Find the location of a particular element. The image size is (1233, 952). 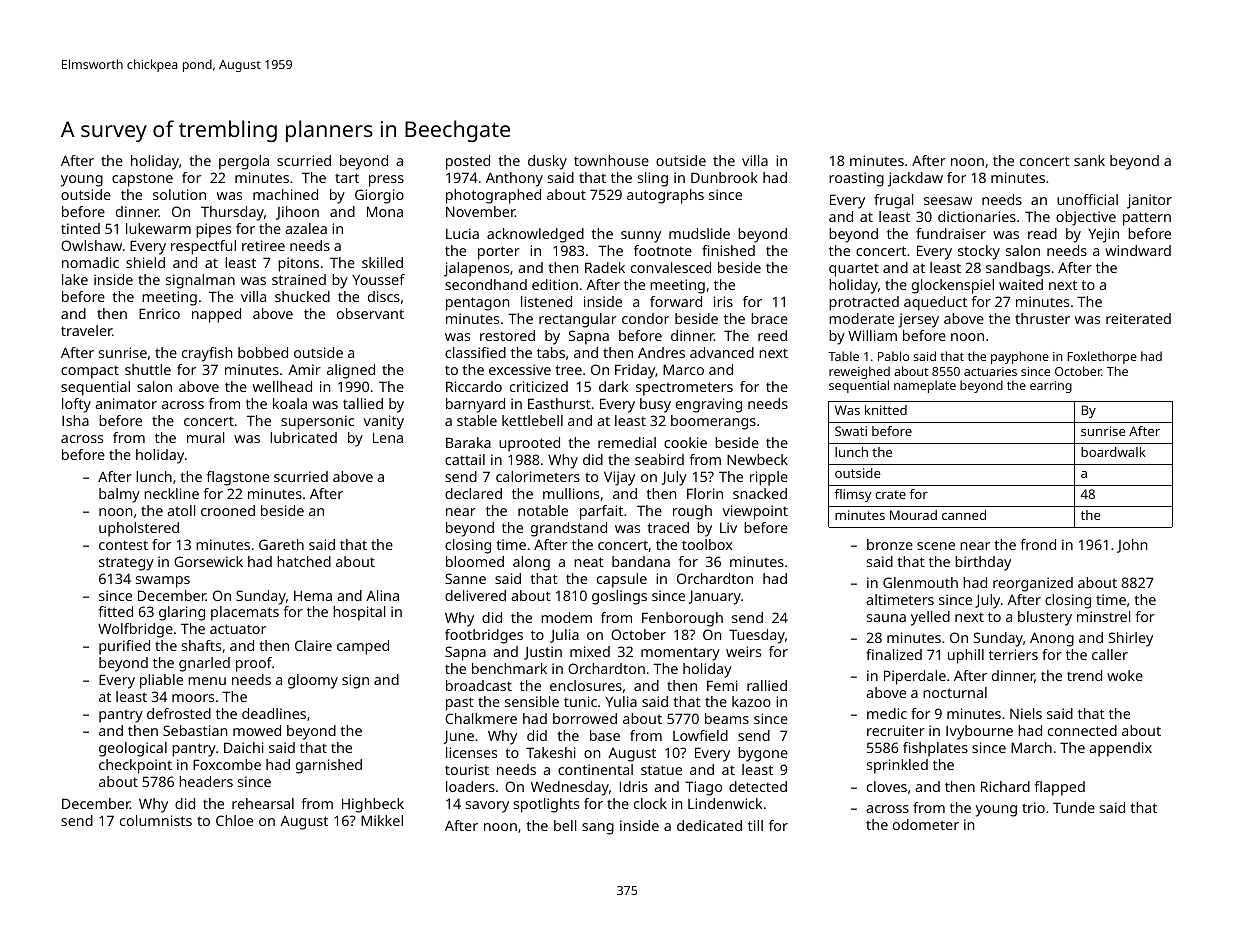

Newbeck is located at coordinates (757, 459).
